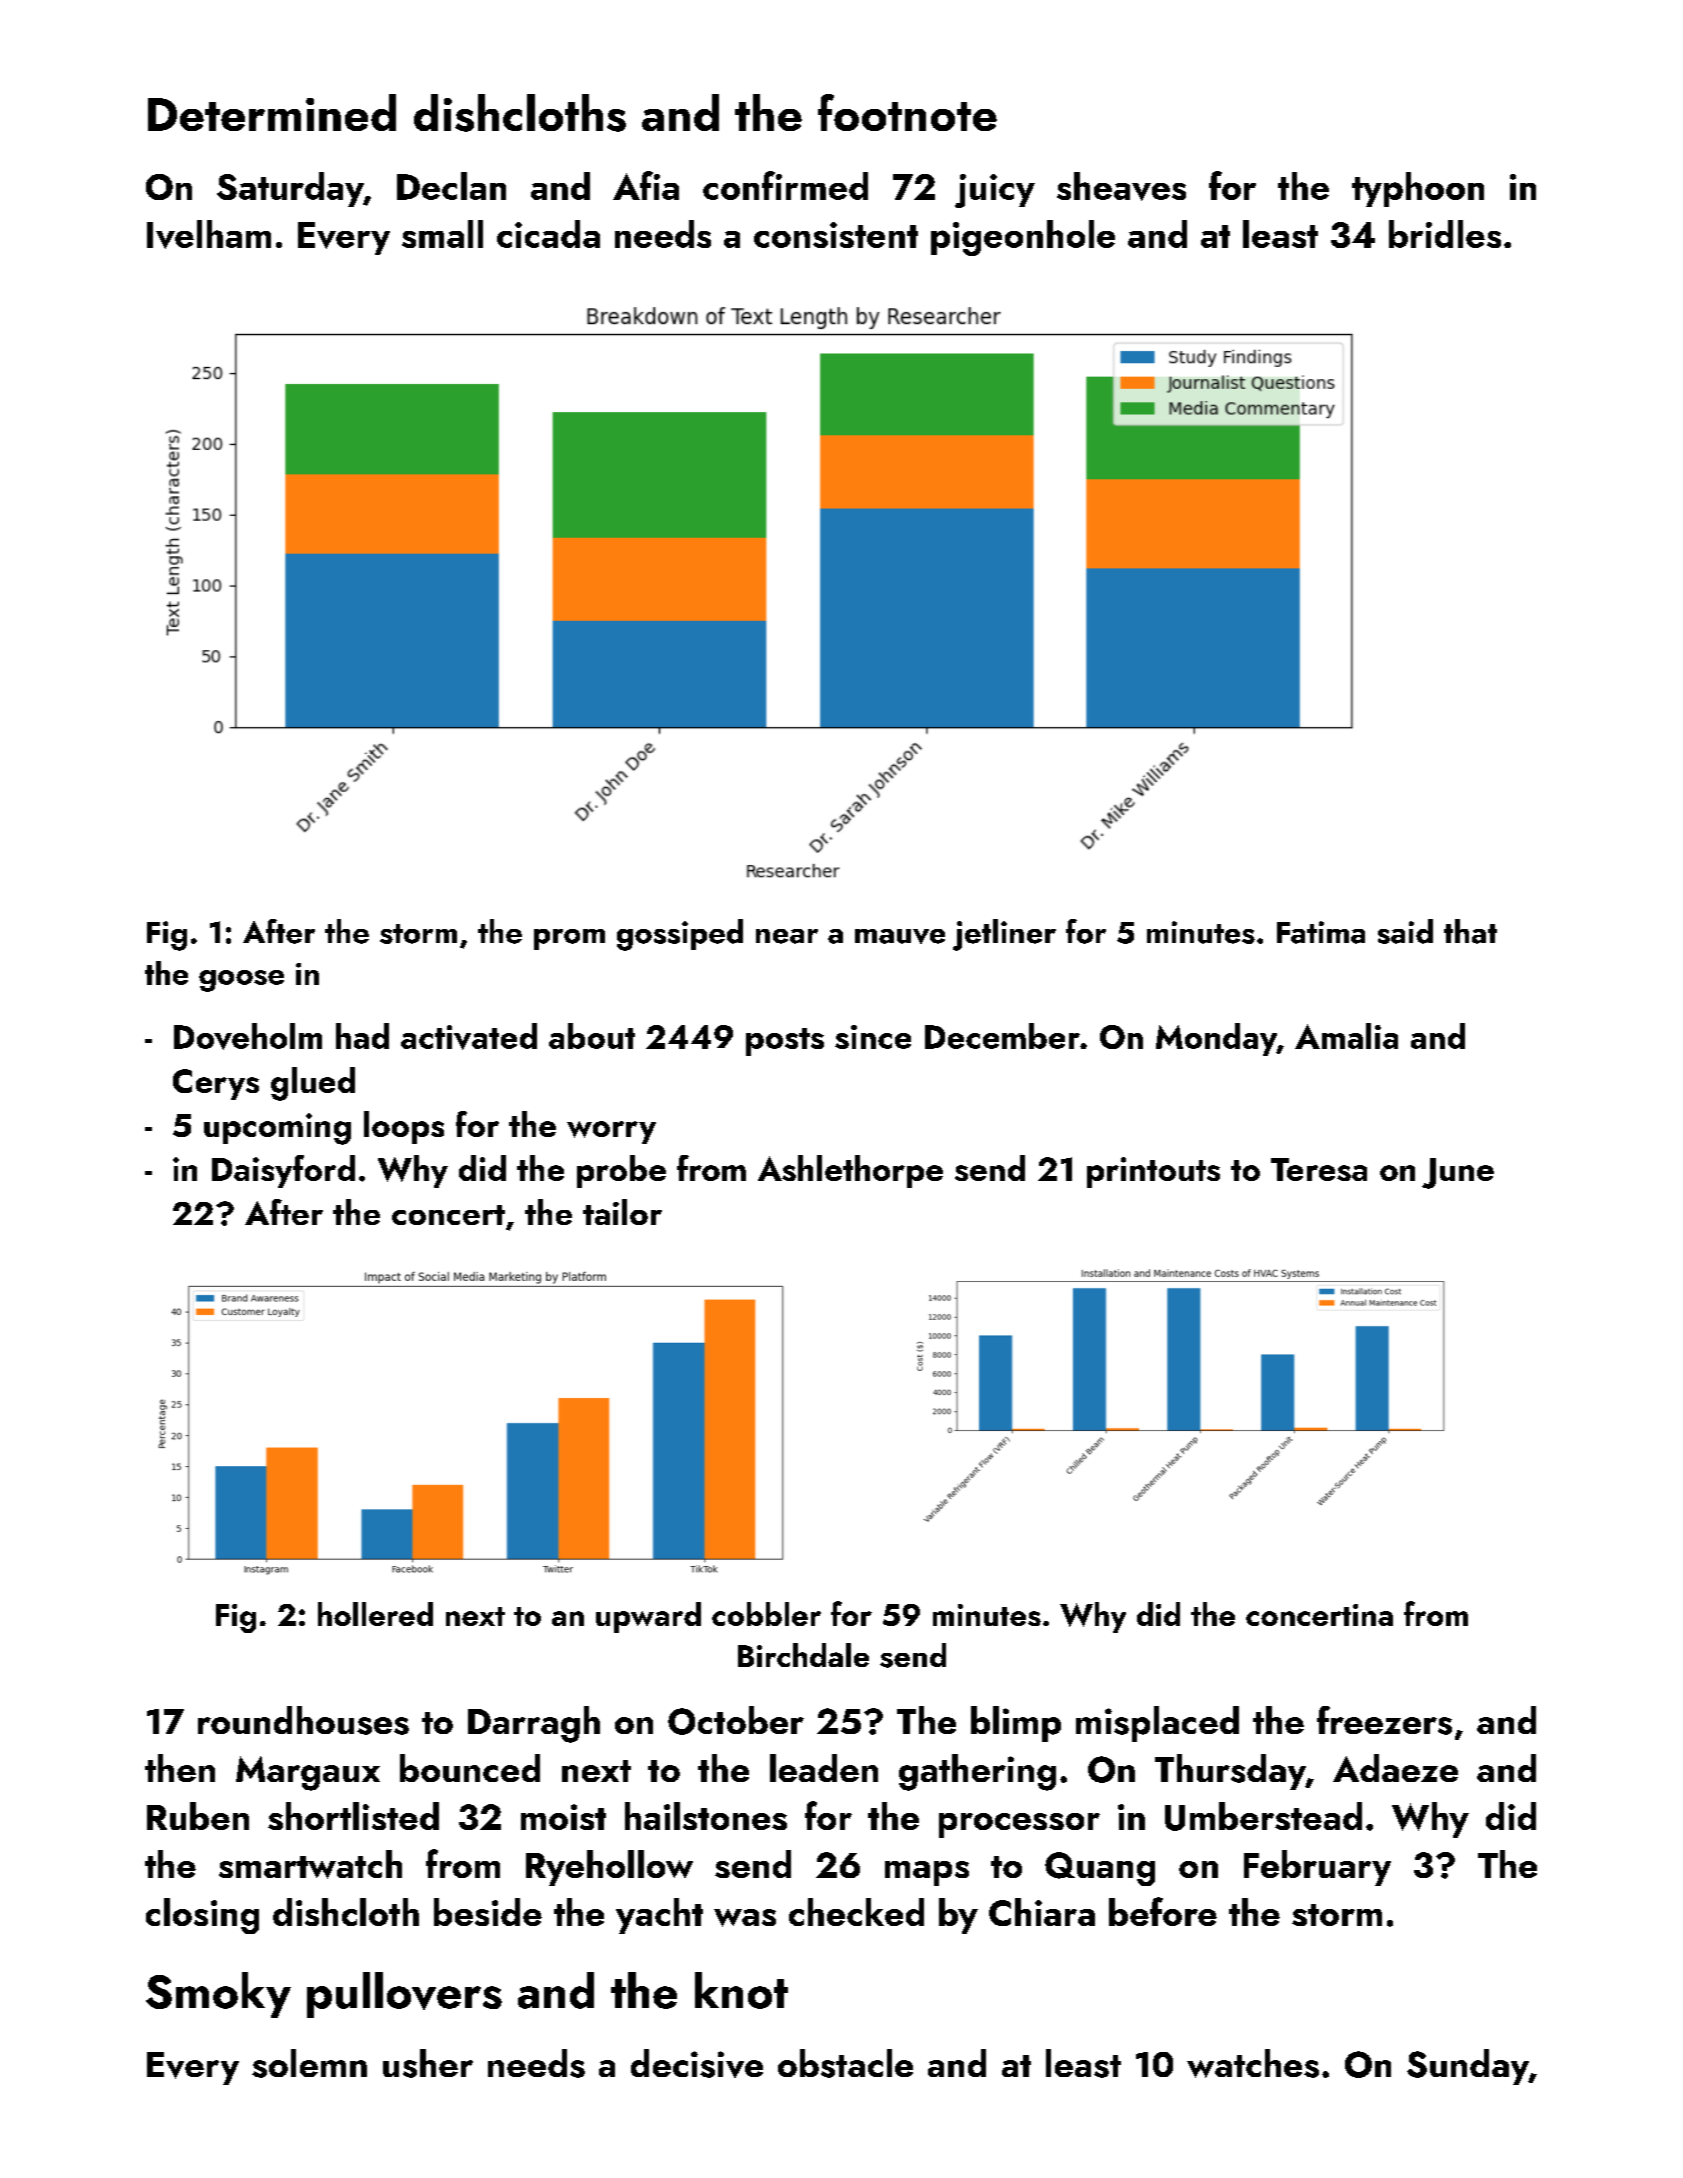  I want to click on Afia, so click(646, 185).
